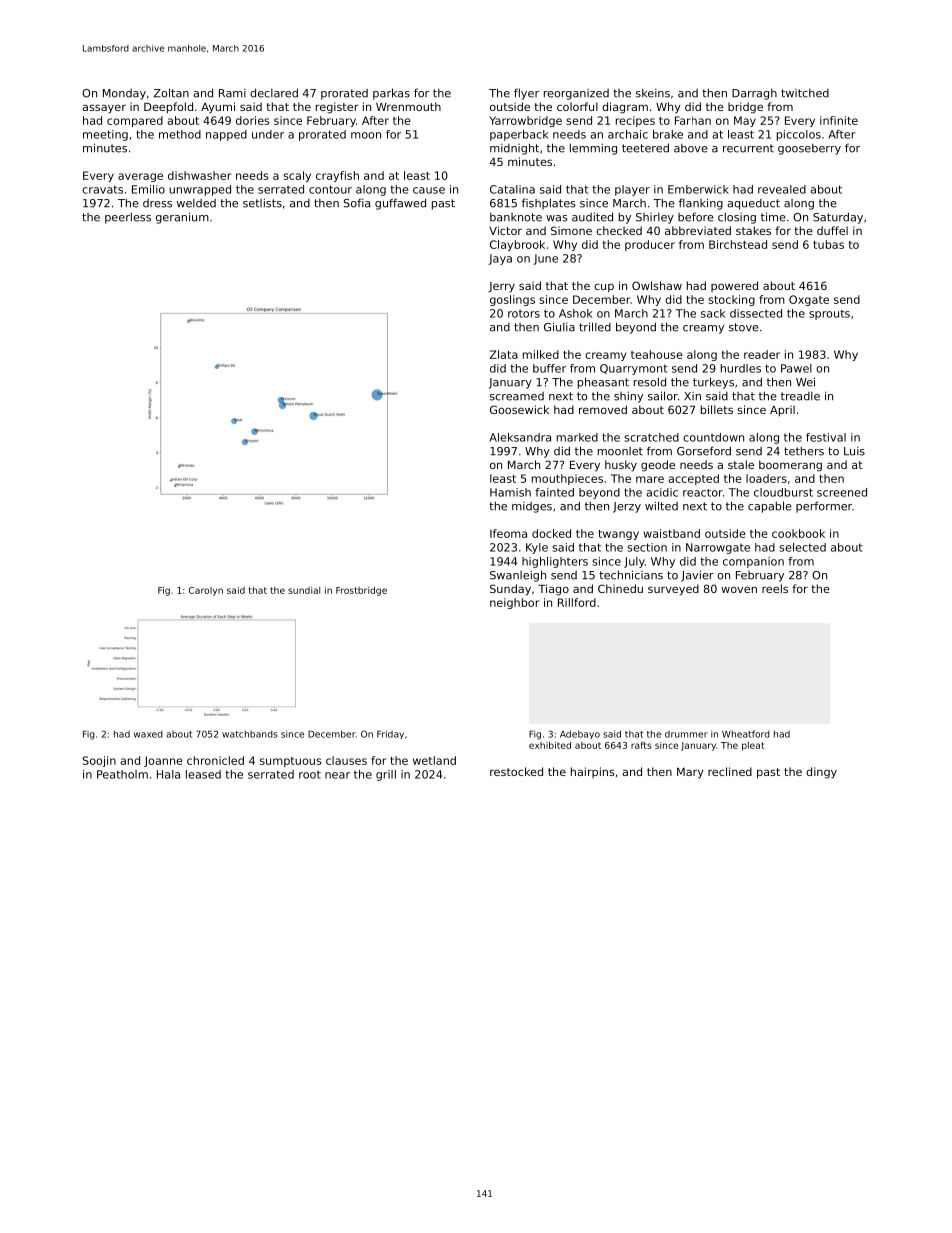 The height and width of the screenshot is (1233, 952). I want to click on Carolyn, so click(206, 591).
